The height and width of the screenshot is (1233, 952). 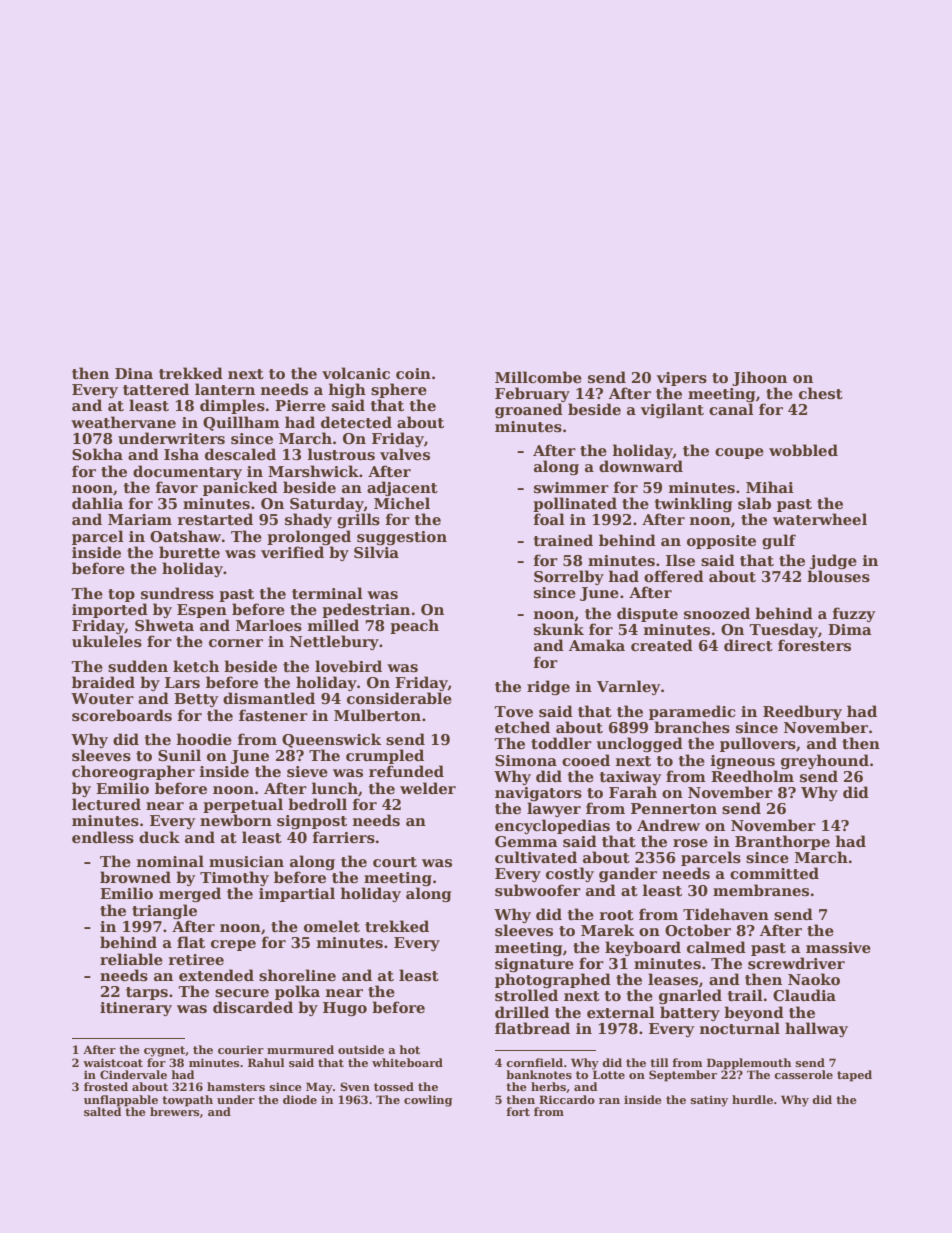 What do you see at coordinates (190, 894) in the screenshot?
I see `merged` at bounding box center [190, 894].
